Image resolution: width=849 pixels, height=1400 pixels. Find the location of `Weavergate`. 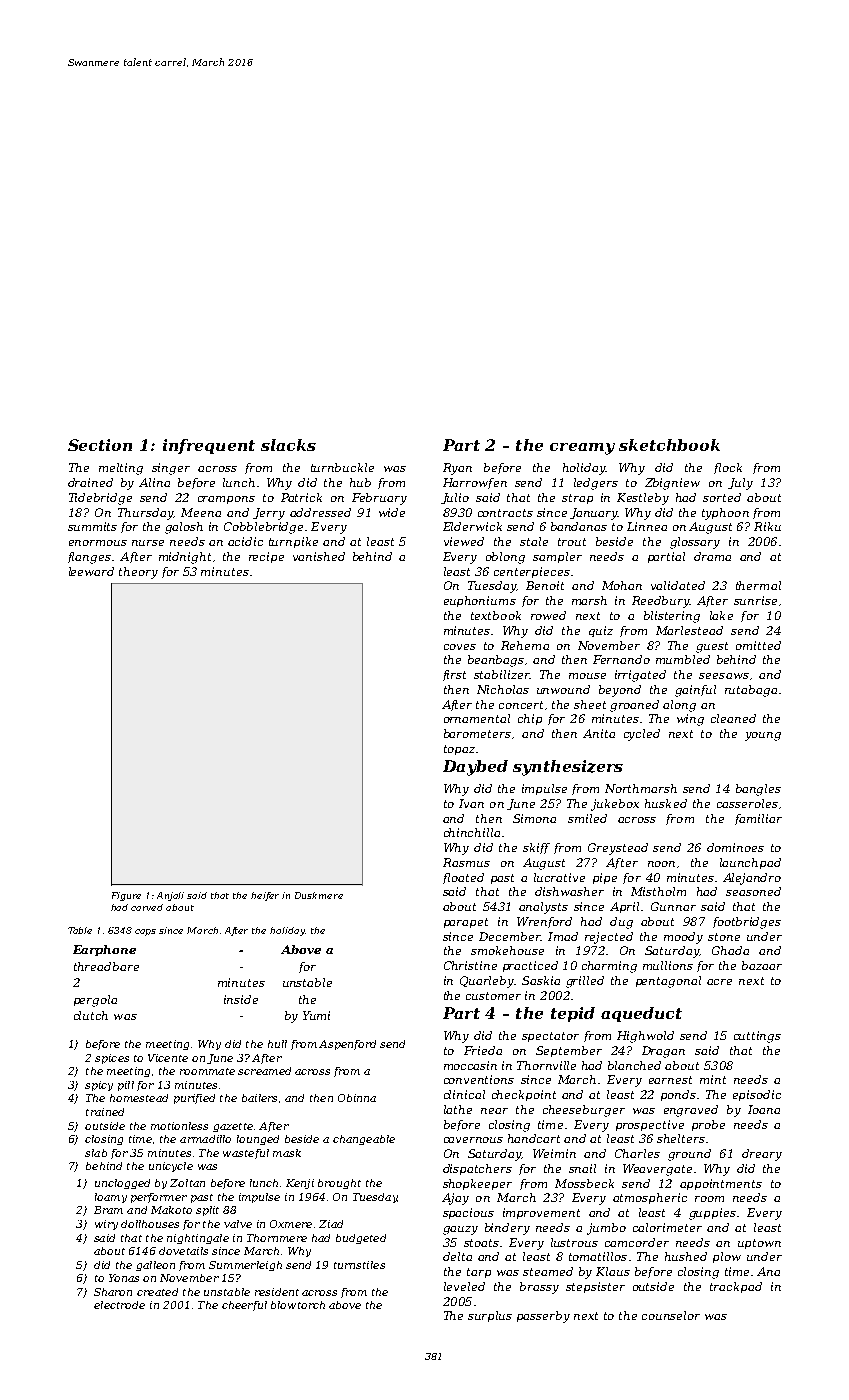

Weavergate is located at coordinates (657, 1170).
